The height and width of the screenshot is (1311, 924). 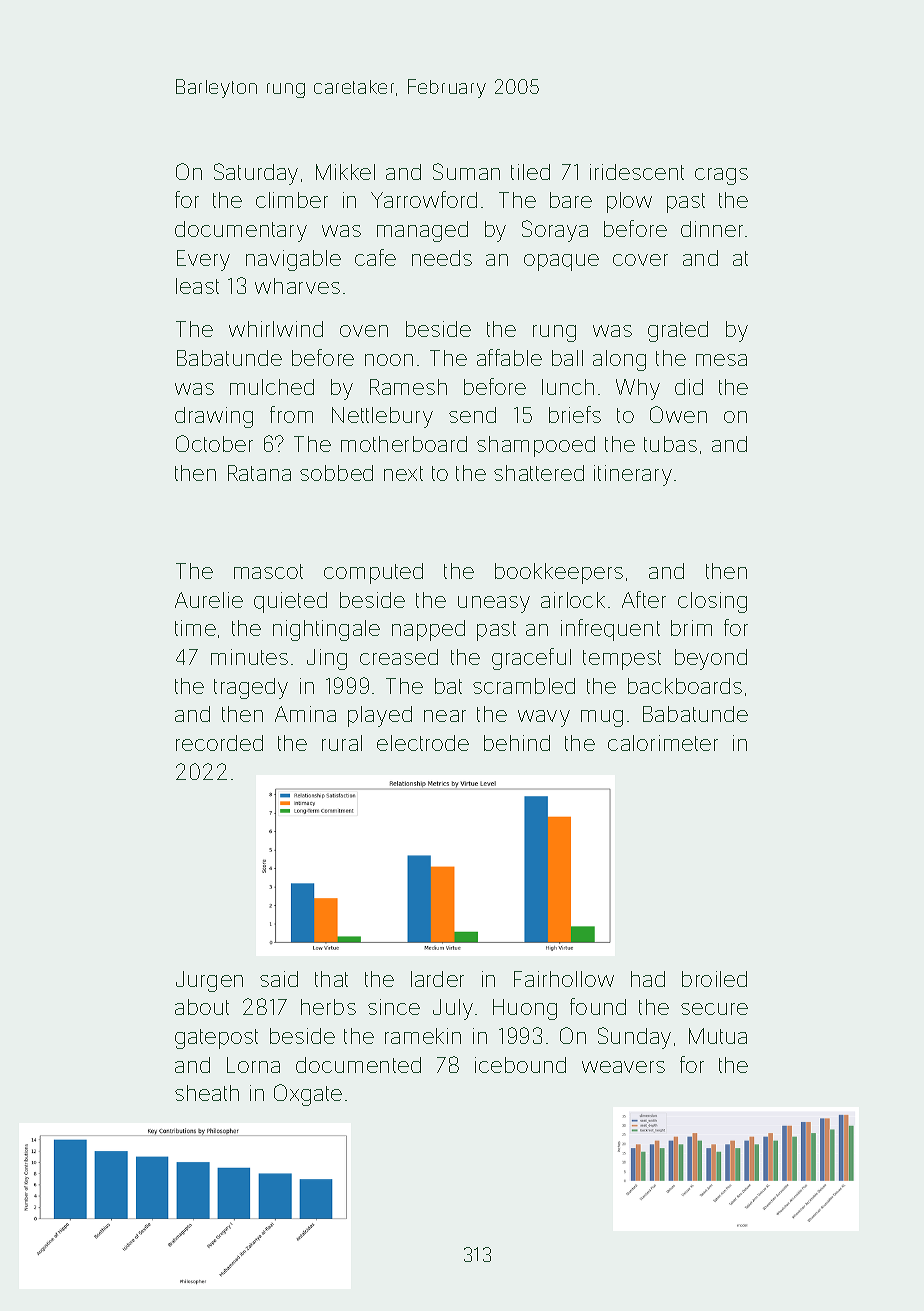 What do you see at coordinates (342, 743) in the screenshot?
I see `rural` at bounding box center [342, 743].
